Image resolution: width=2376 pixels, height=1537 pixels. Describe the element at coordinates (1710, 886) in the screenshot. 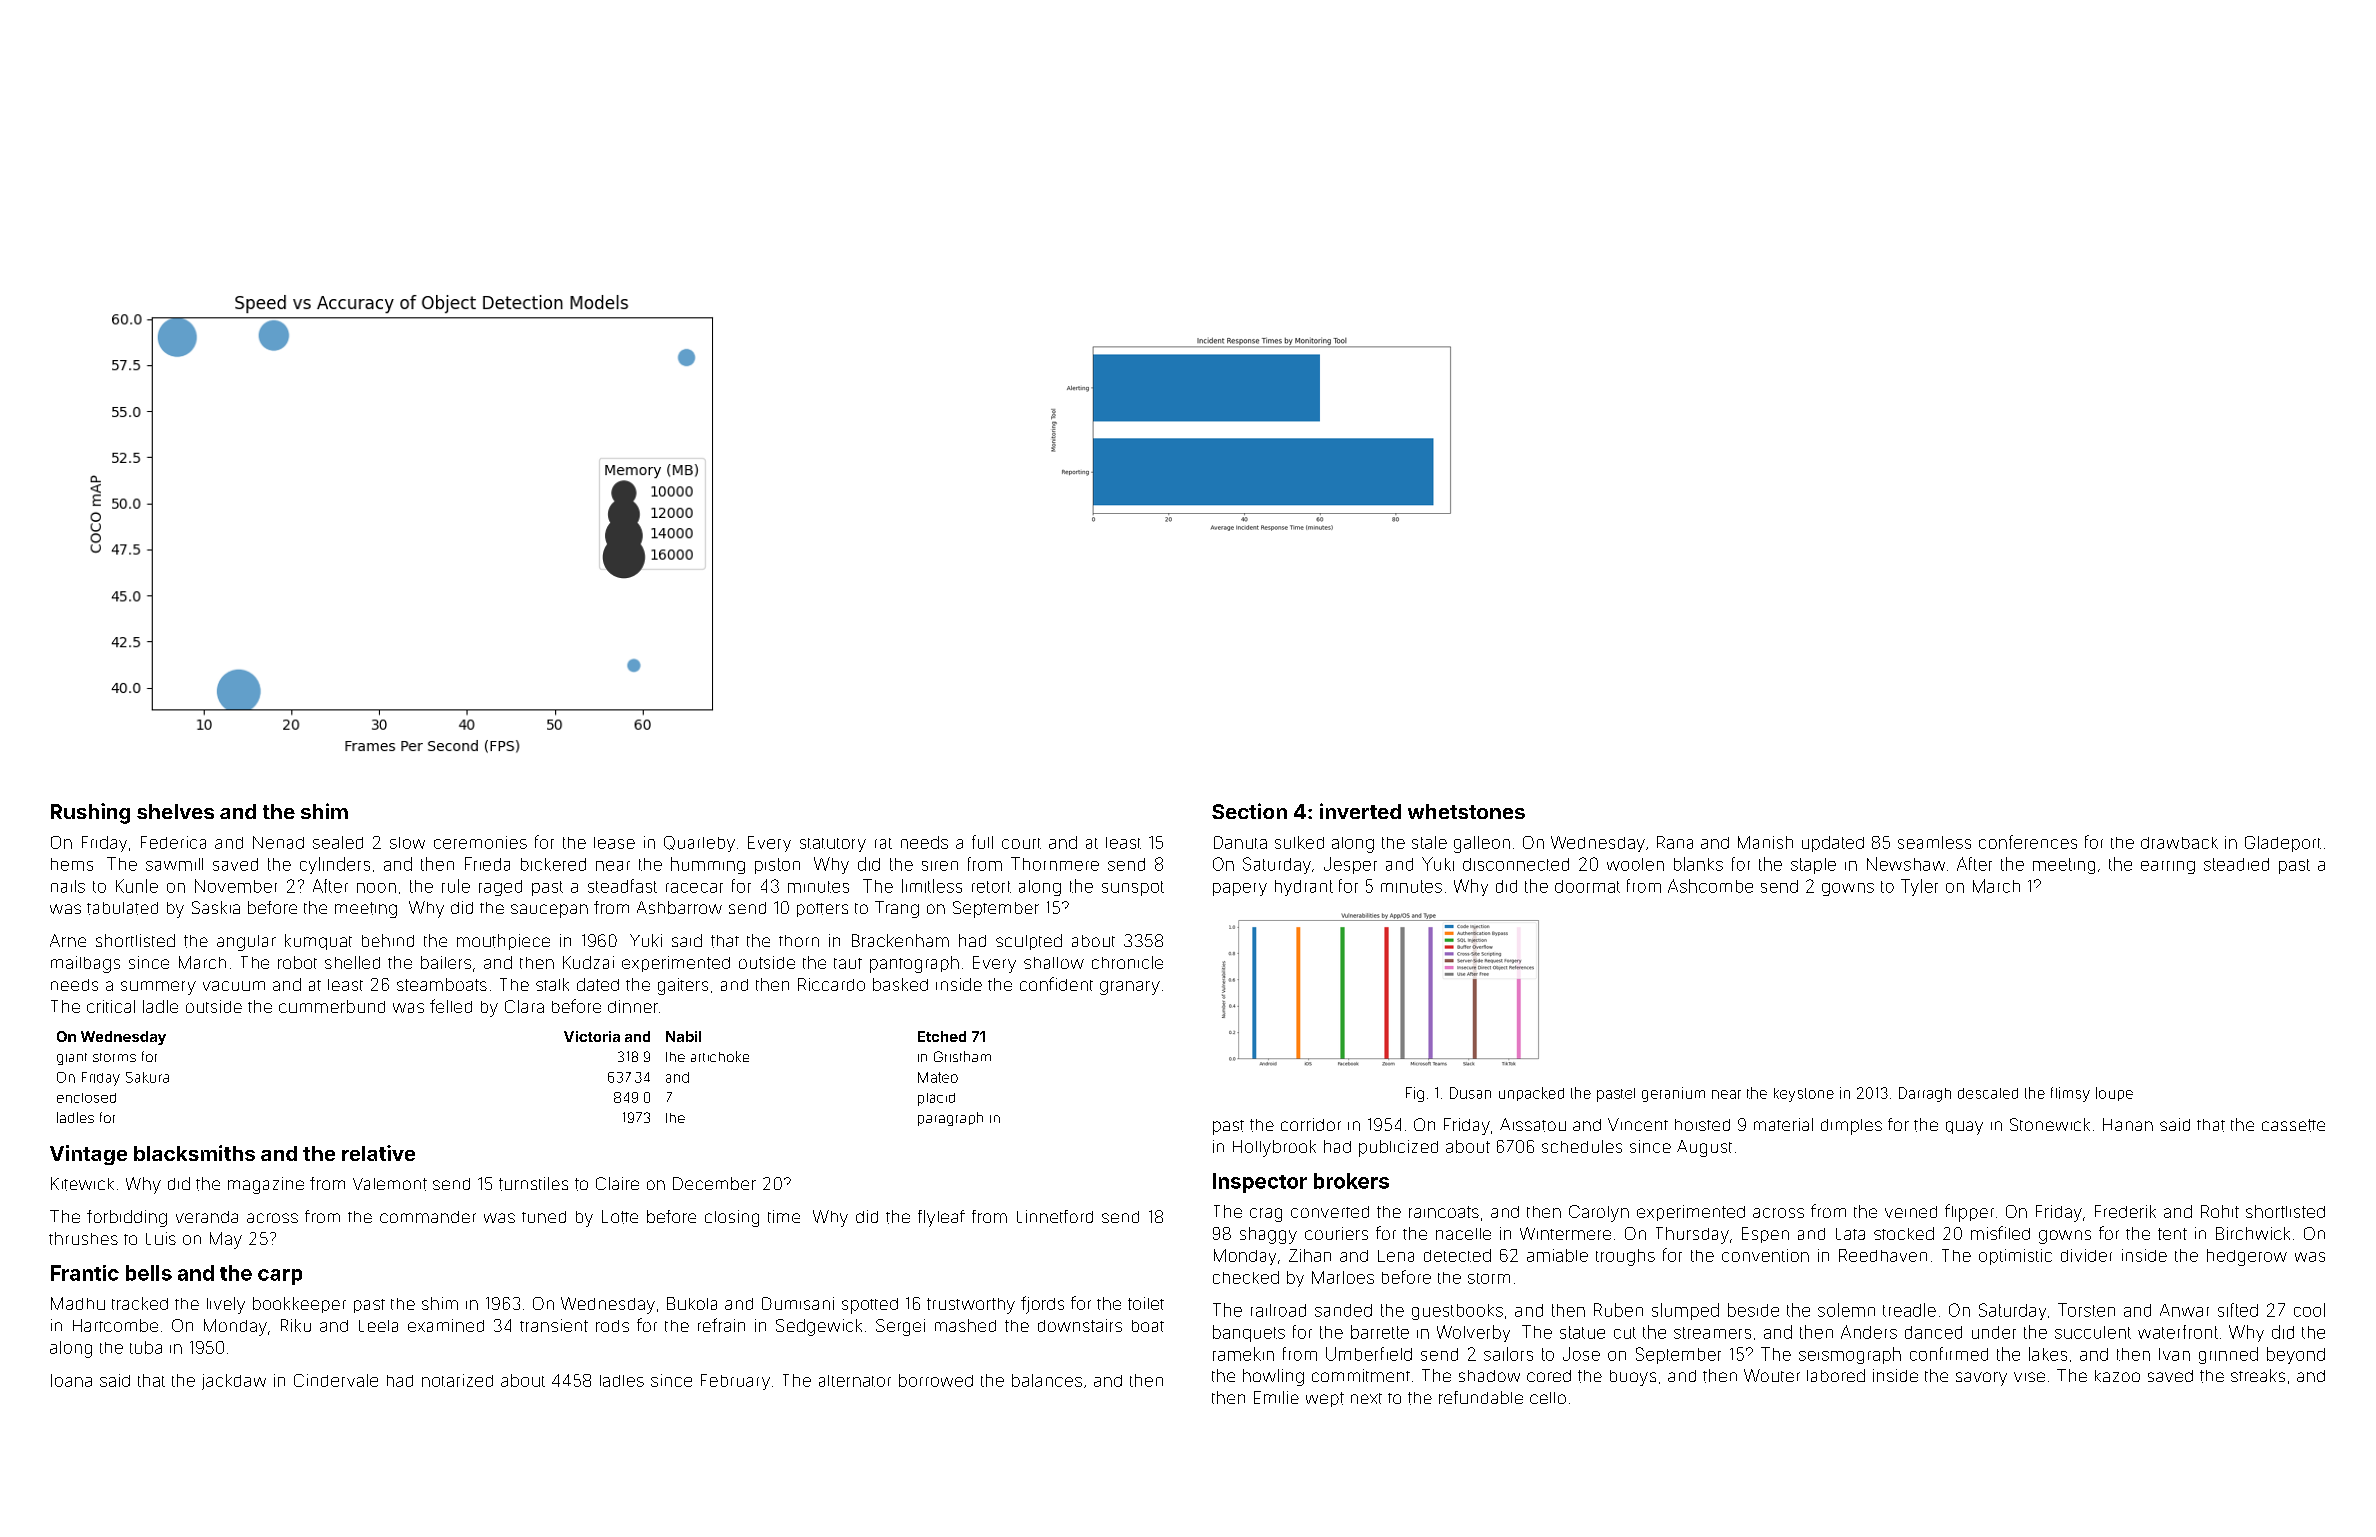

I see `Ashcombe` at that location.
